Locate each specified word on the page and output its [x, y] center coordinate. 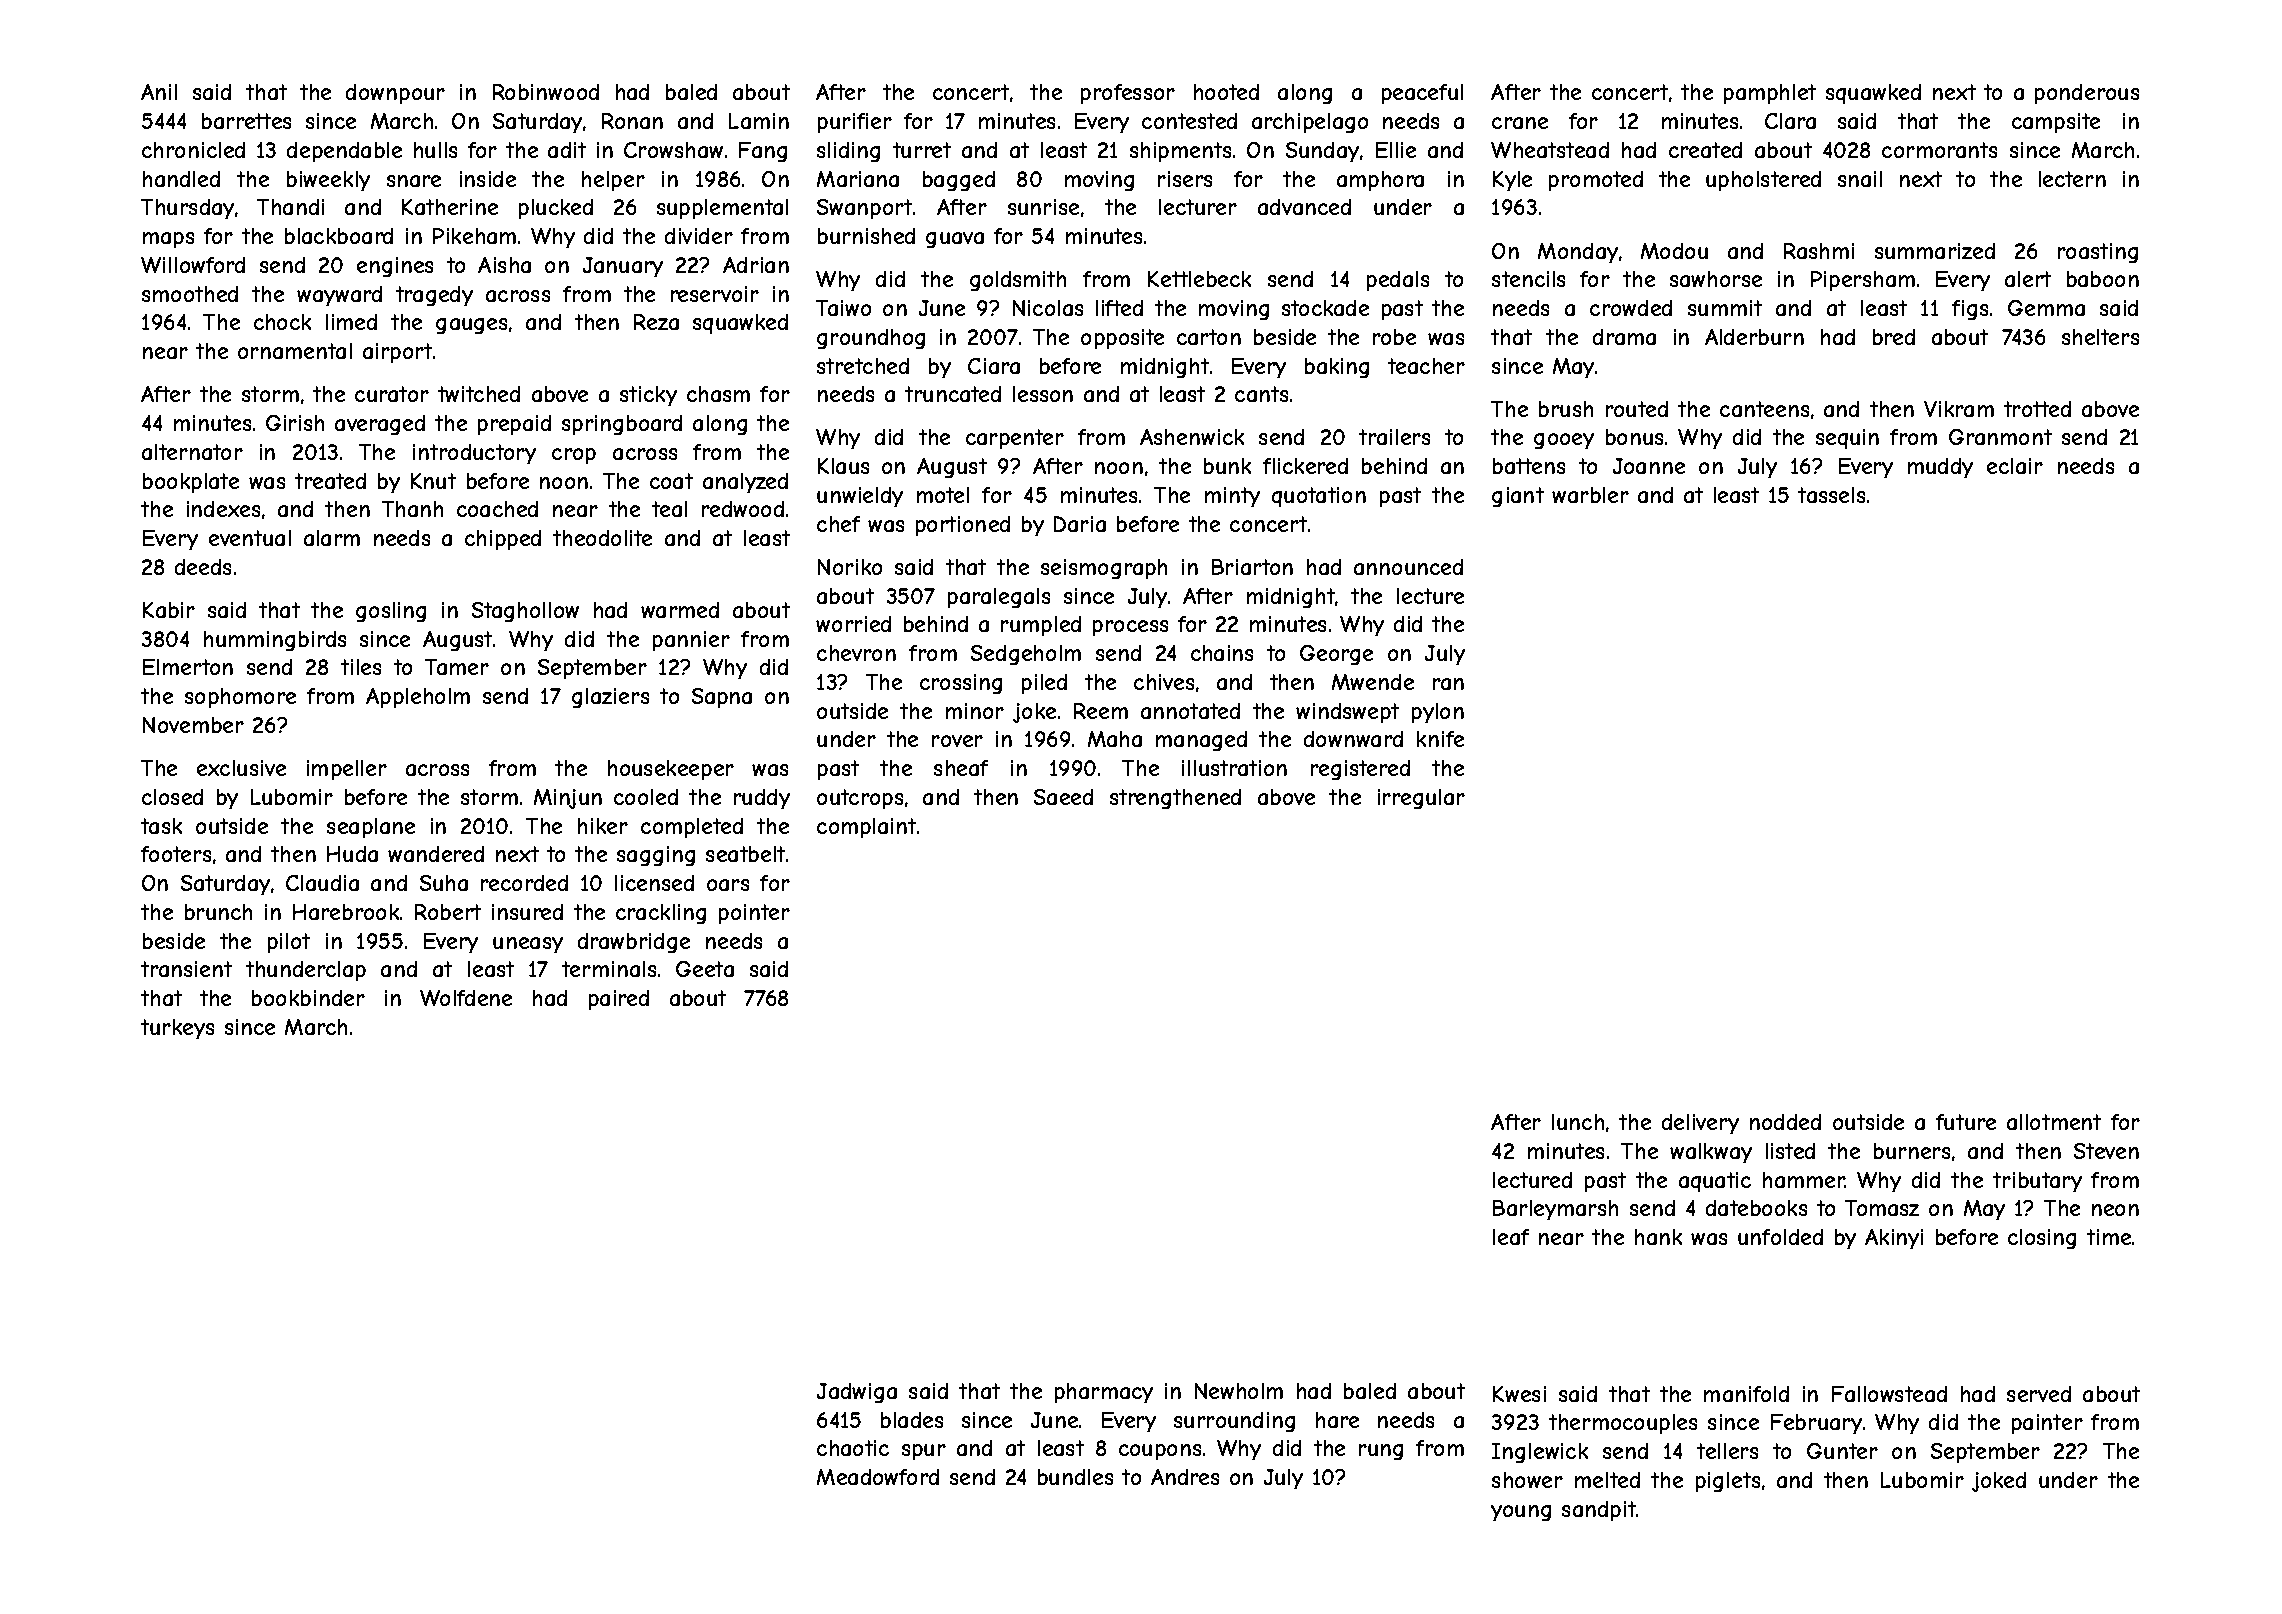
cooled [646, 797]
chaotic [853, 1448]
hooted [1226, 92]
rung [1381, 1452]
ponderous [2087, 94]
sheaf [961, 768]
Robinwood [546, 92]
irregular [1421, 799]
